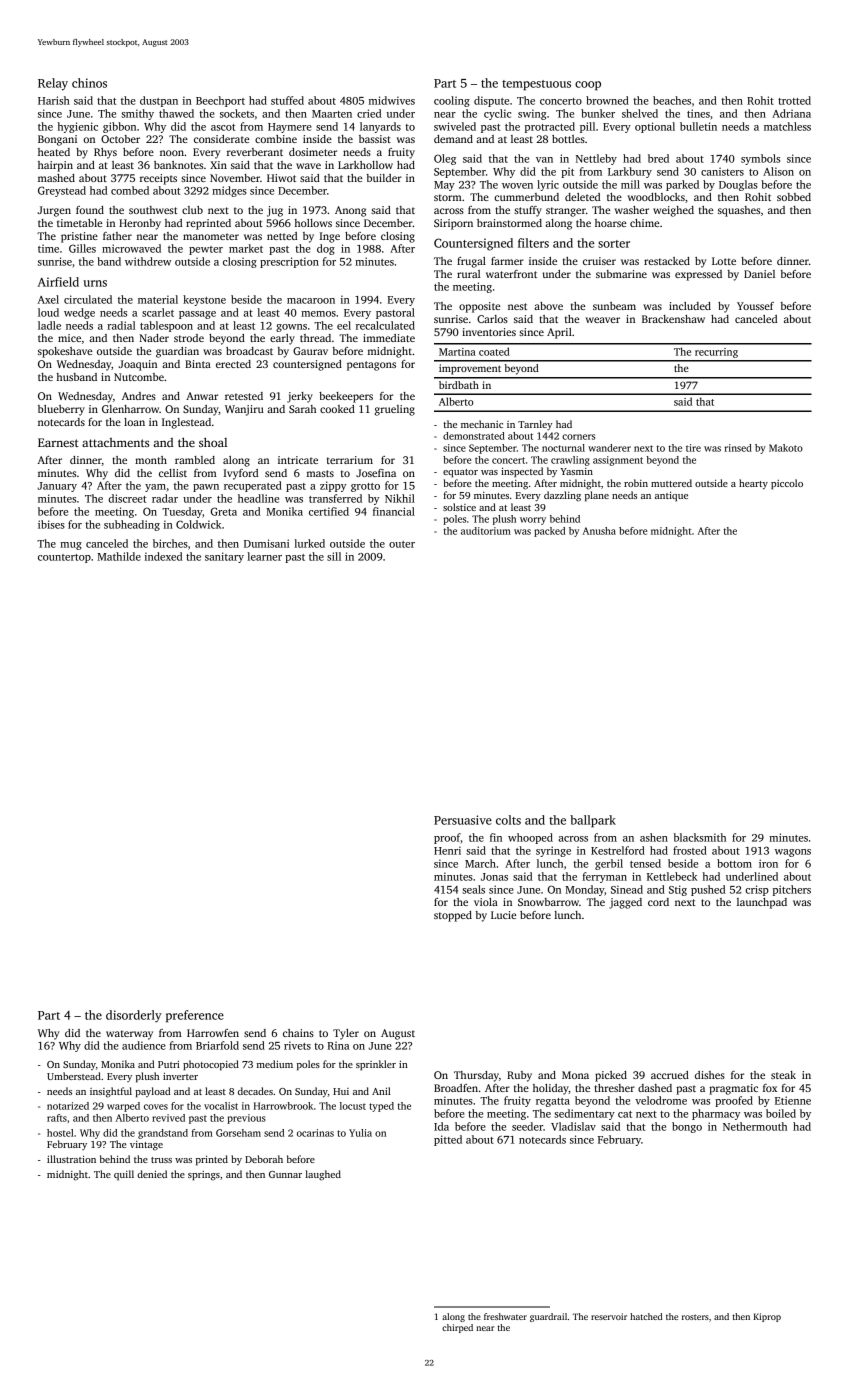 The width and height of the screenshot is (849, 1400). What do you see at coordinates (457, 352) in the screenshot?
I see `Martina` at bounding box center [457, 352].
